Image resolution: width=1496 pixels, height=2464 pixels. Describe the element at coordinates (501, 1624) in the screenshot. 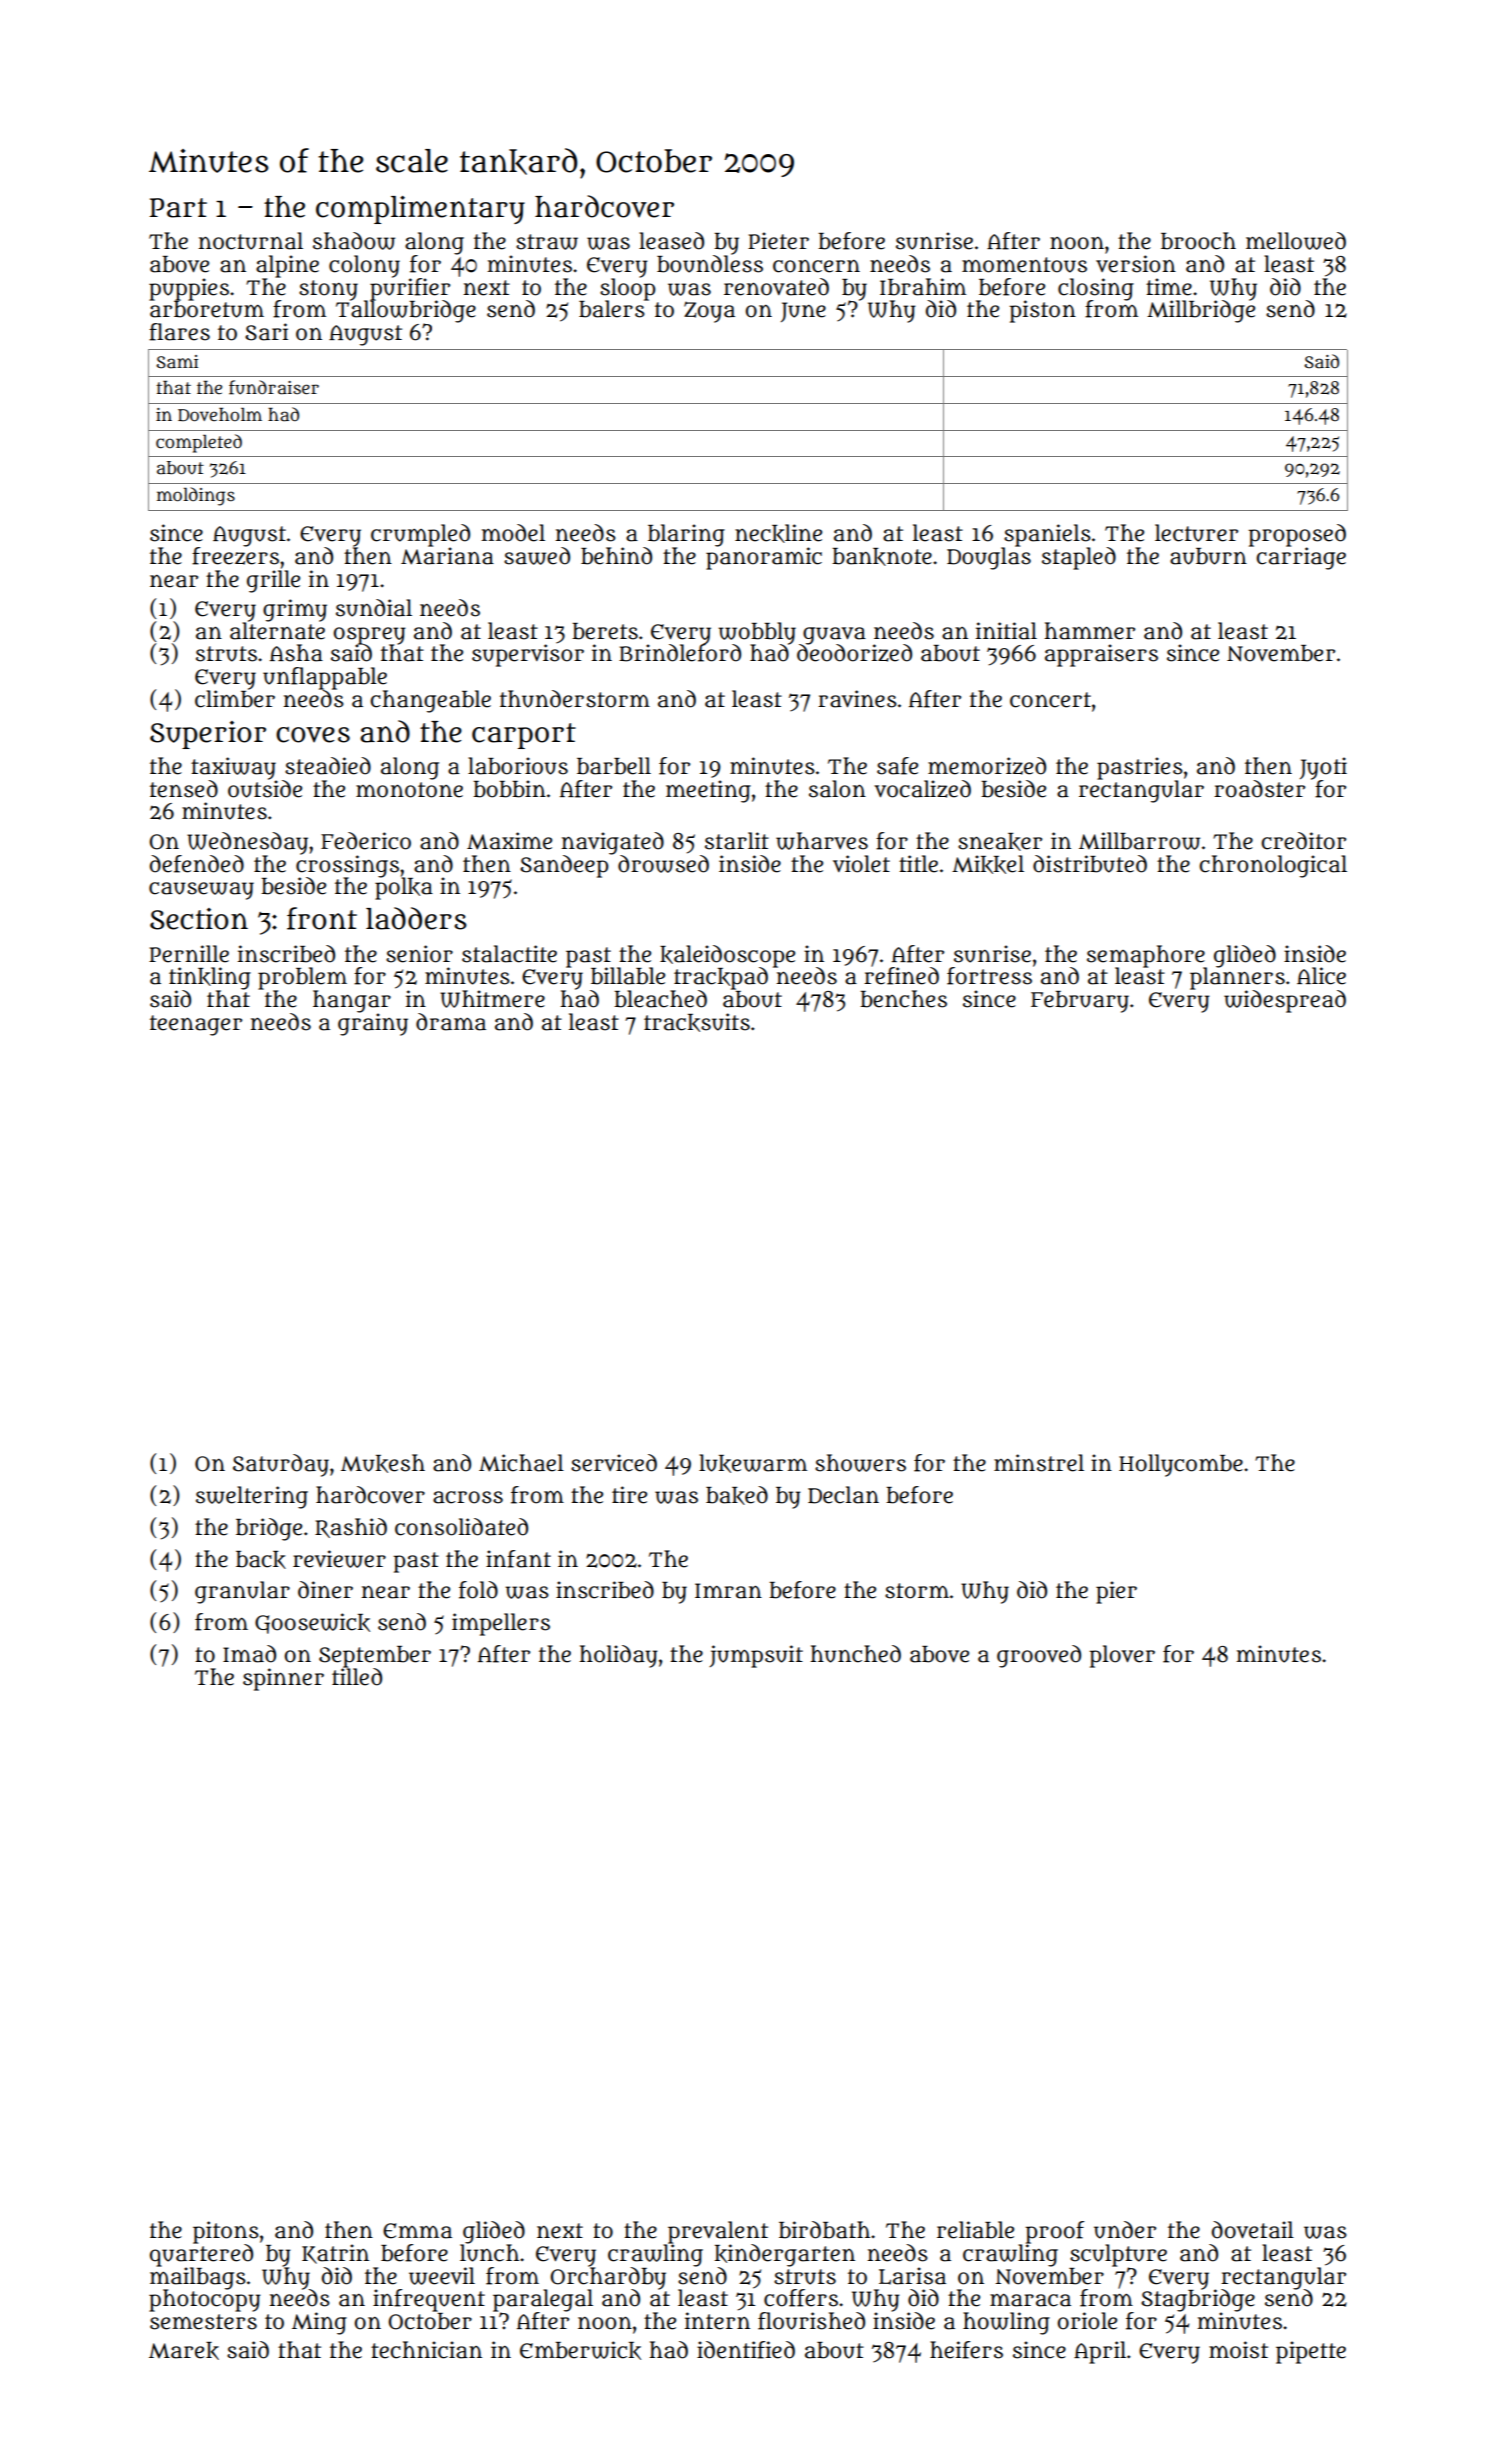

I see `impellers` at that location.
